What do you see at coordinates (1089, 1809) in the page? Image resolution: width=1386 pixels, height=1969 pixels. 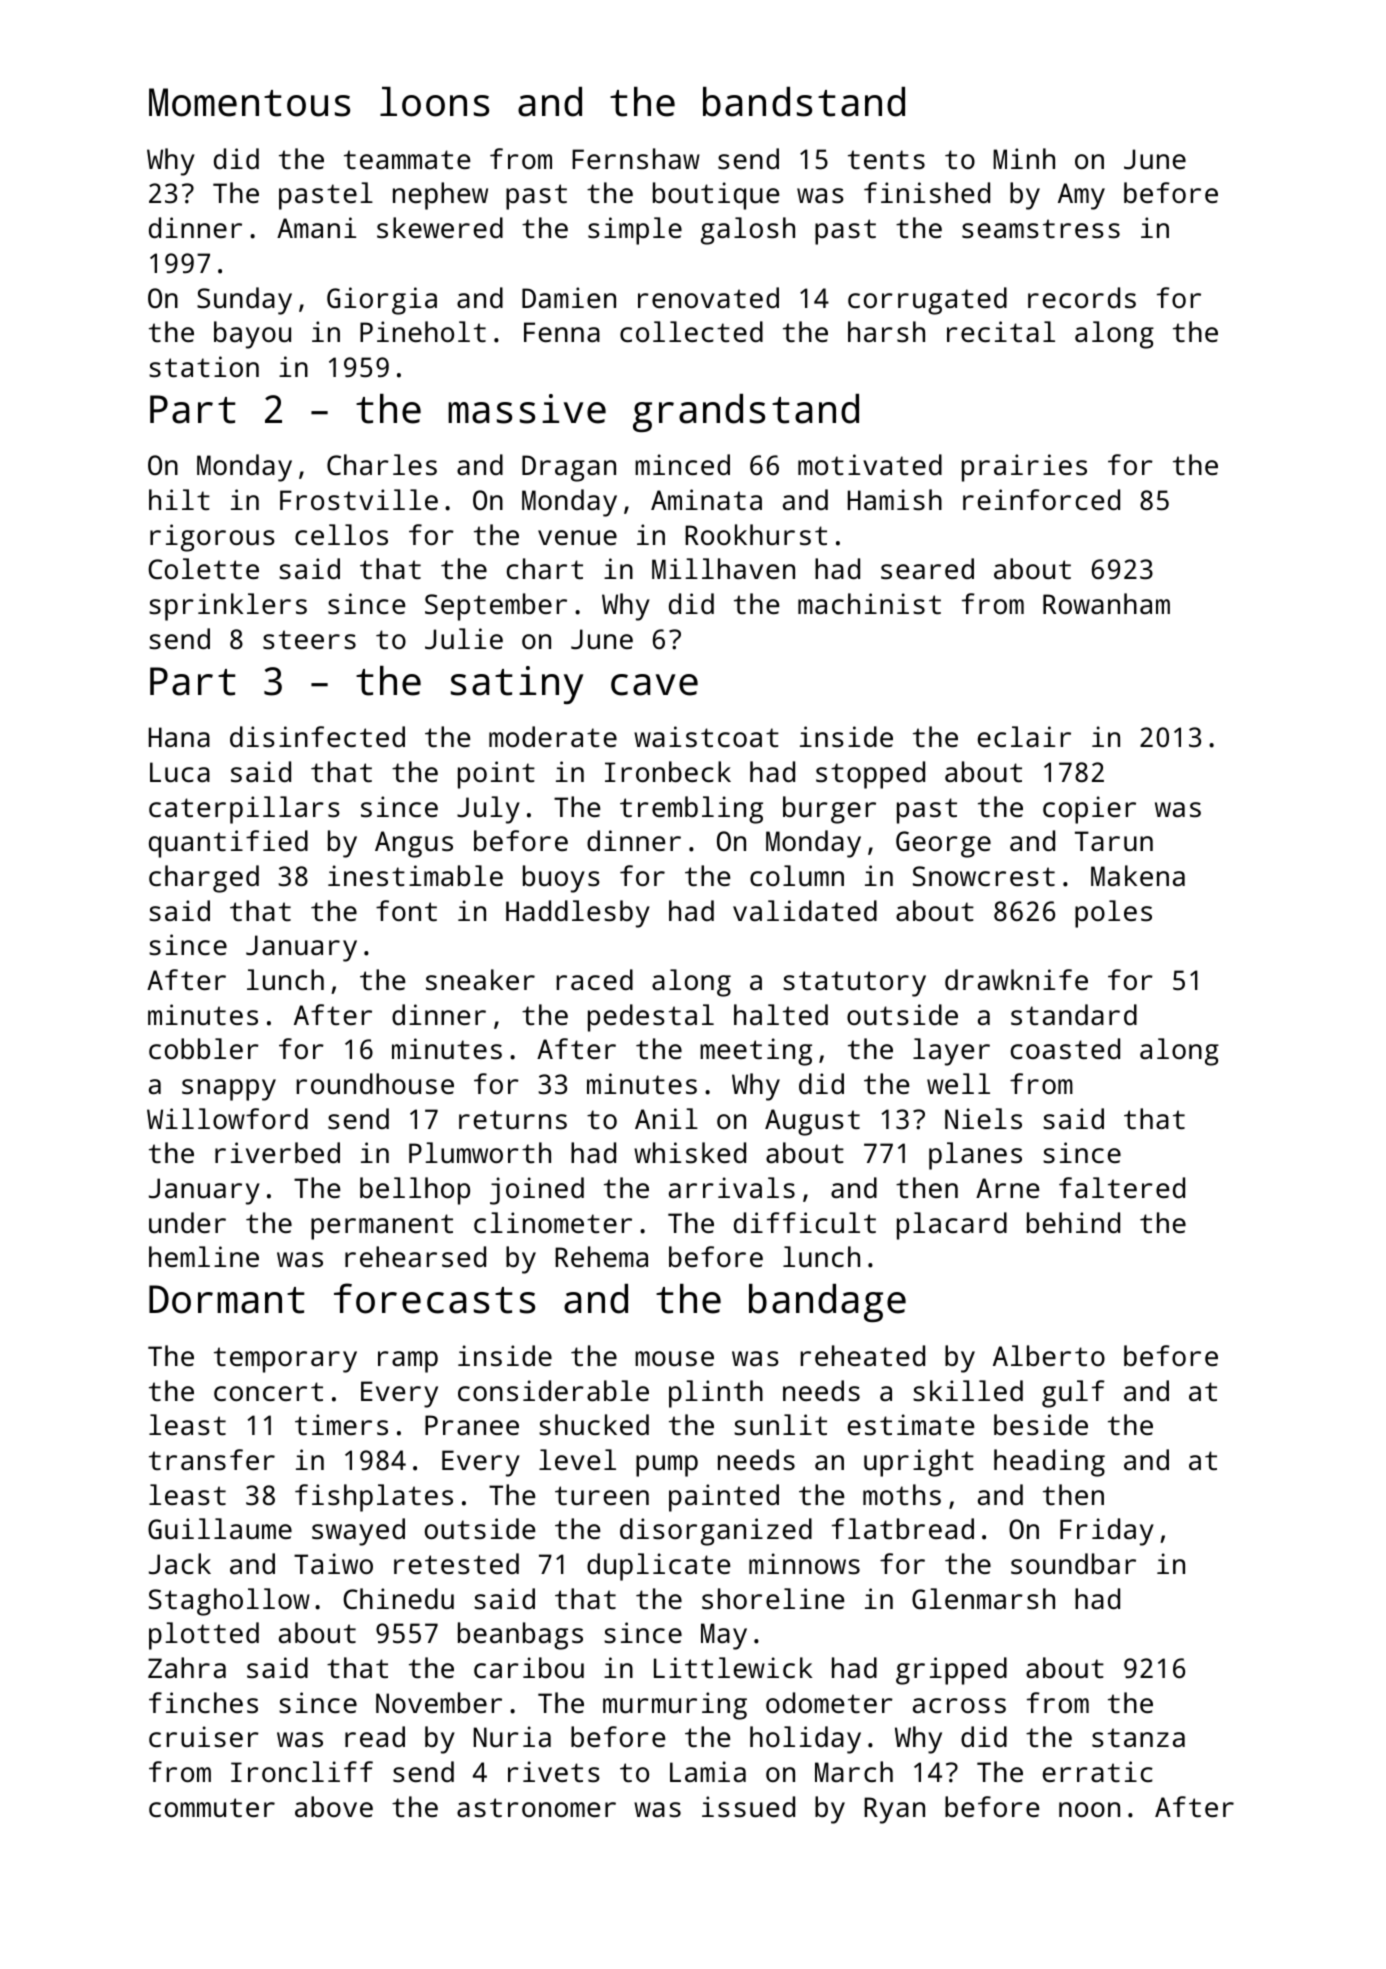 I see `noon` at bounding box center [1089, 1809].
